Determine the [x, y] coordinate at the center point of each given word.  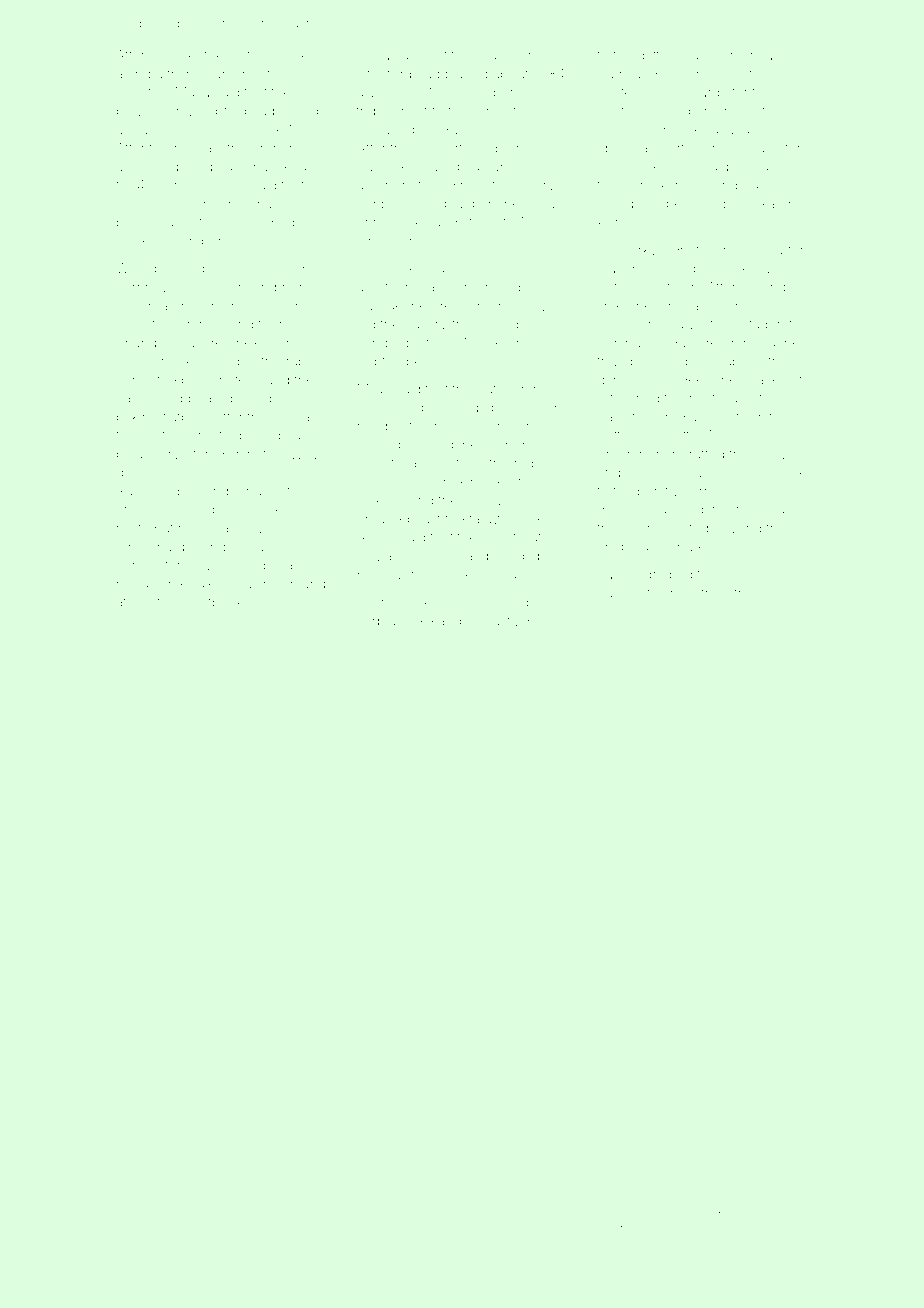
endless [205, 584]
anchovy [464, 604]
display [498, 57]
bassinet [624, 593]
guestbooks [213, 604]
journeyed [747, 307]
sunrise [173, 55]
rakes [618, 1214]
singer [692, 57]
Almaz [665, 1227]
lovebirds [273, 222]
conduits [534, 268]
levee [672, 1214]
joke [420, 622]
